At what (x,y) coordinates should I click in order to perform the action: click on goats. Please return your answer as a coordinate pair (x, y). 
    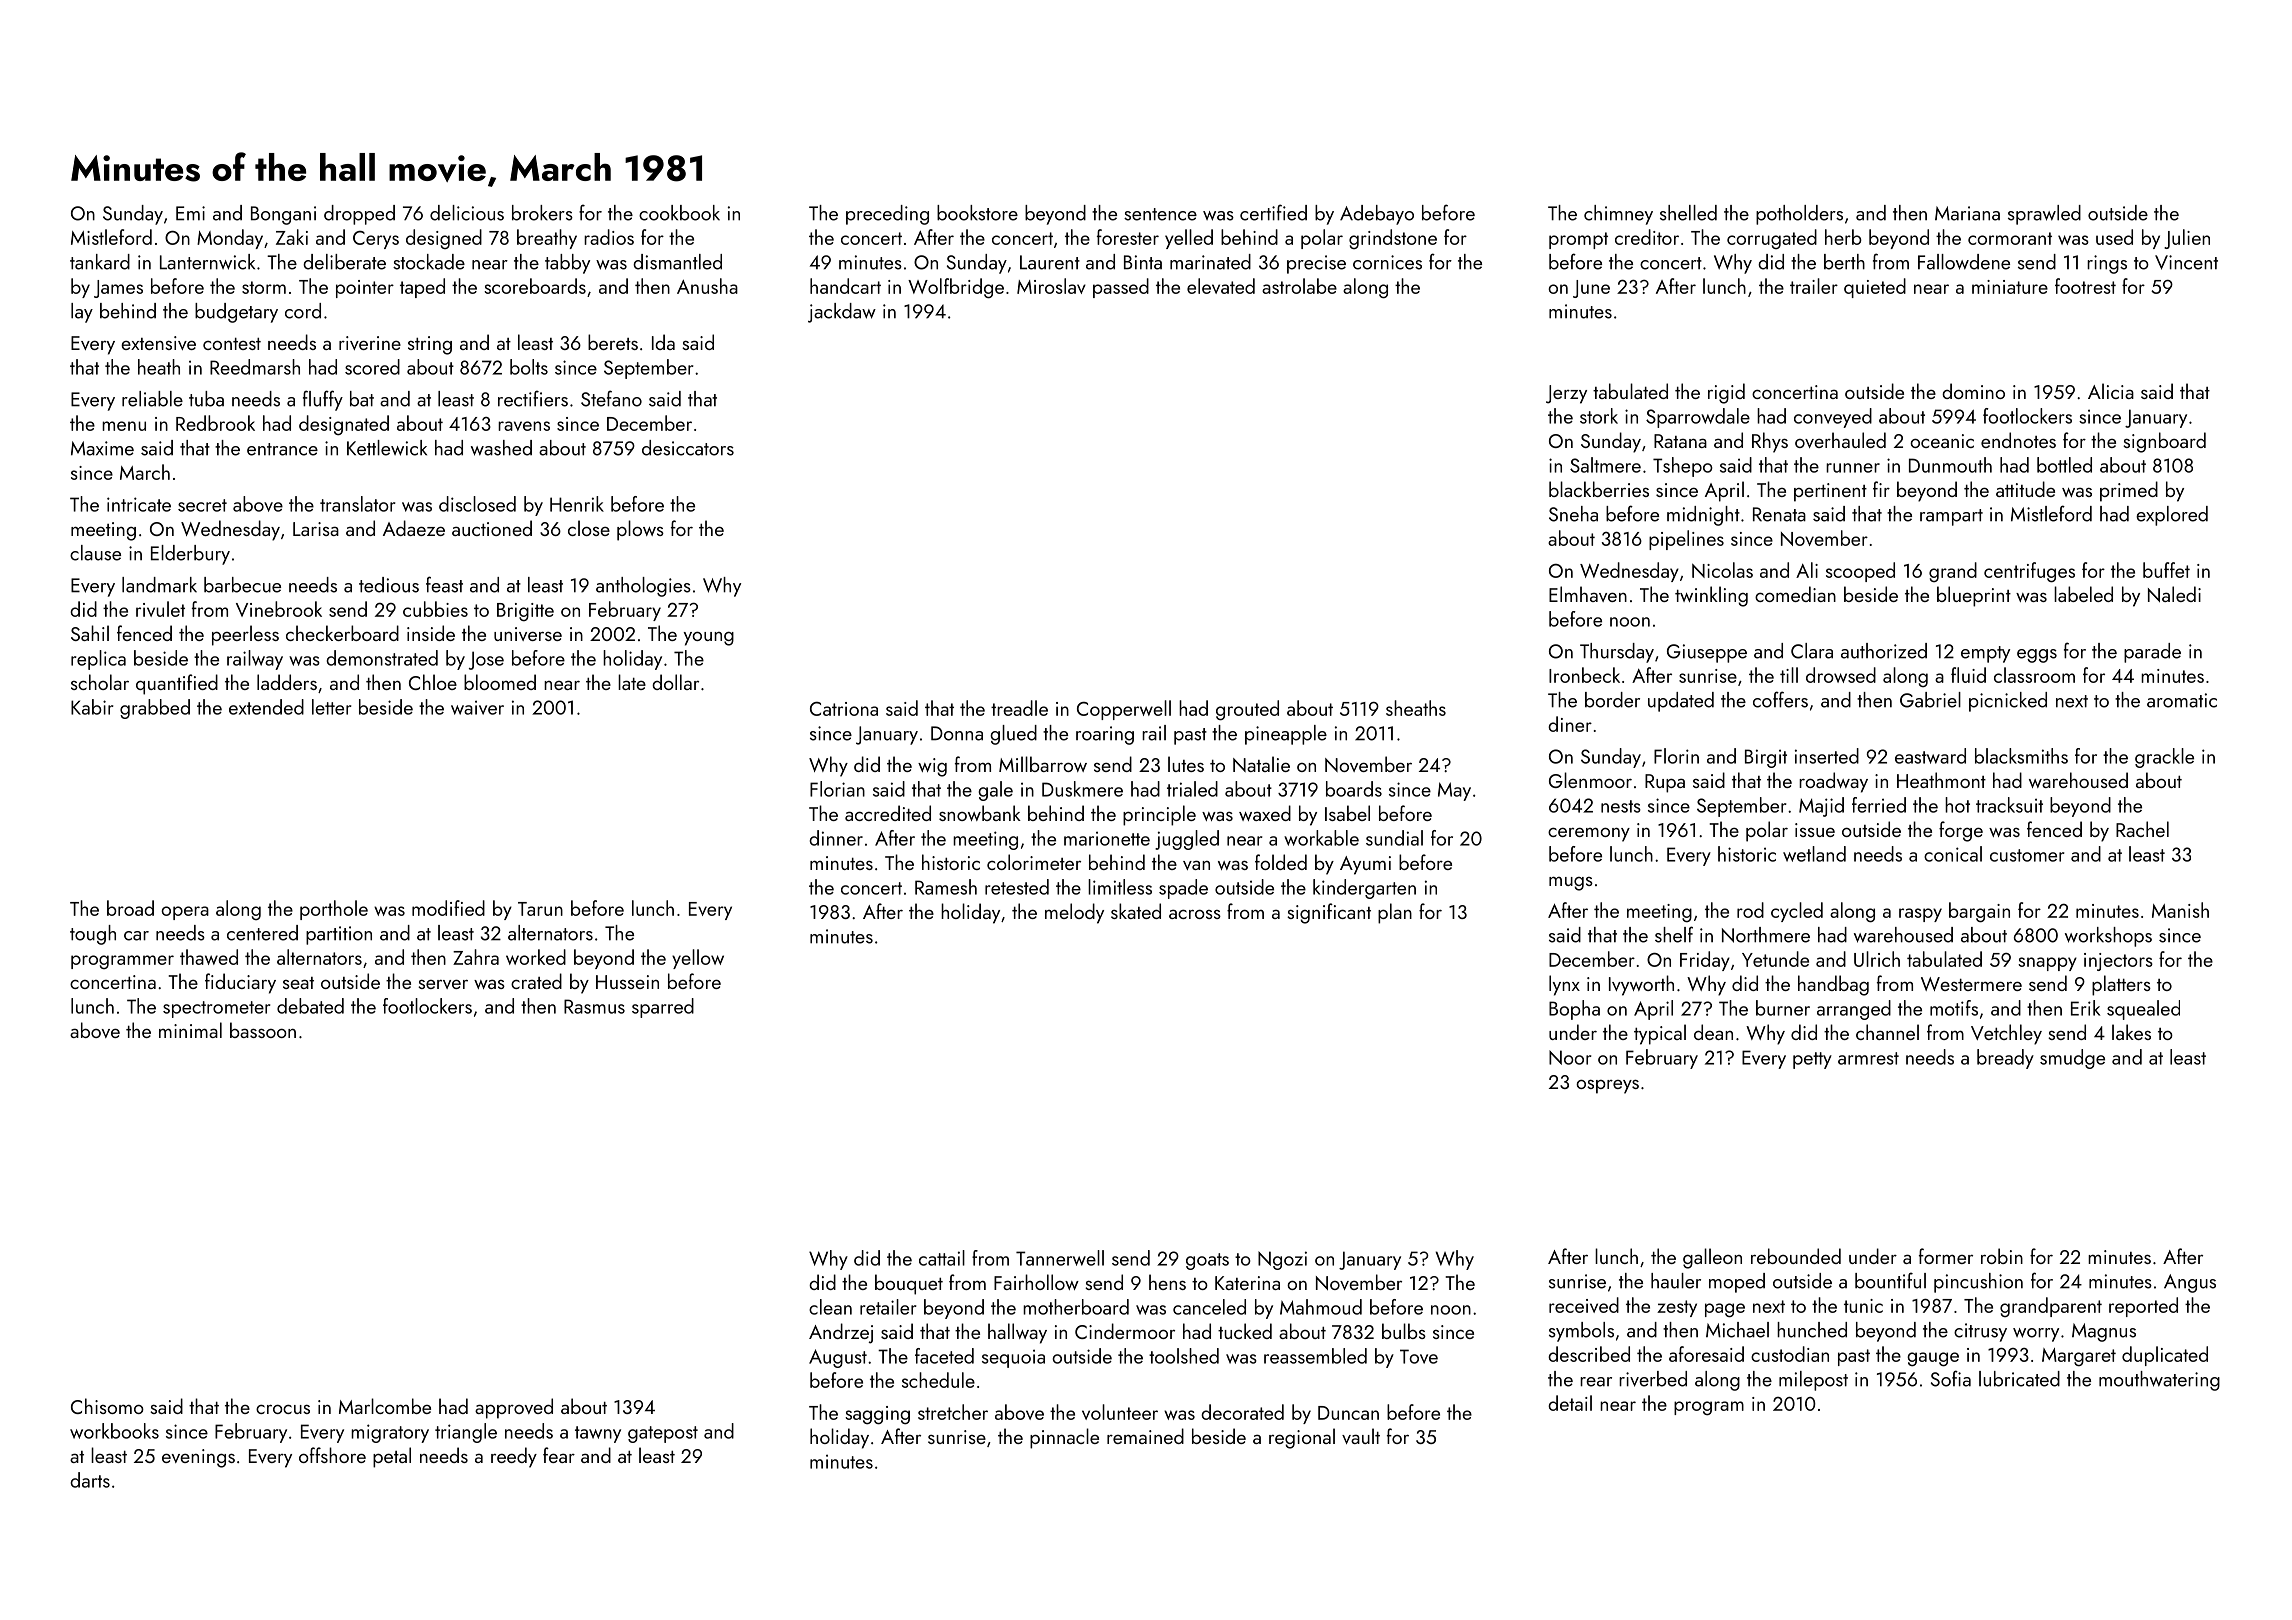
    Looking at the image, I should click on (1207, 1261).
